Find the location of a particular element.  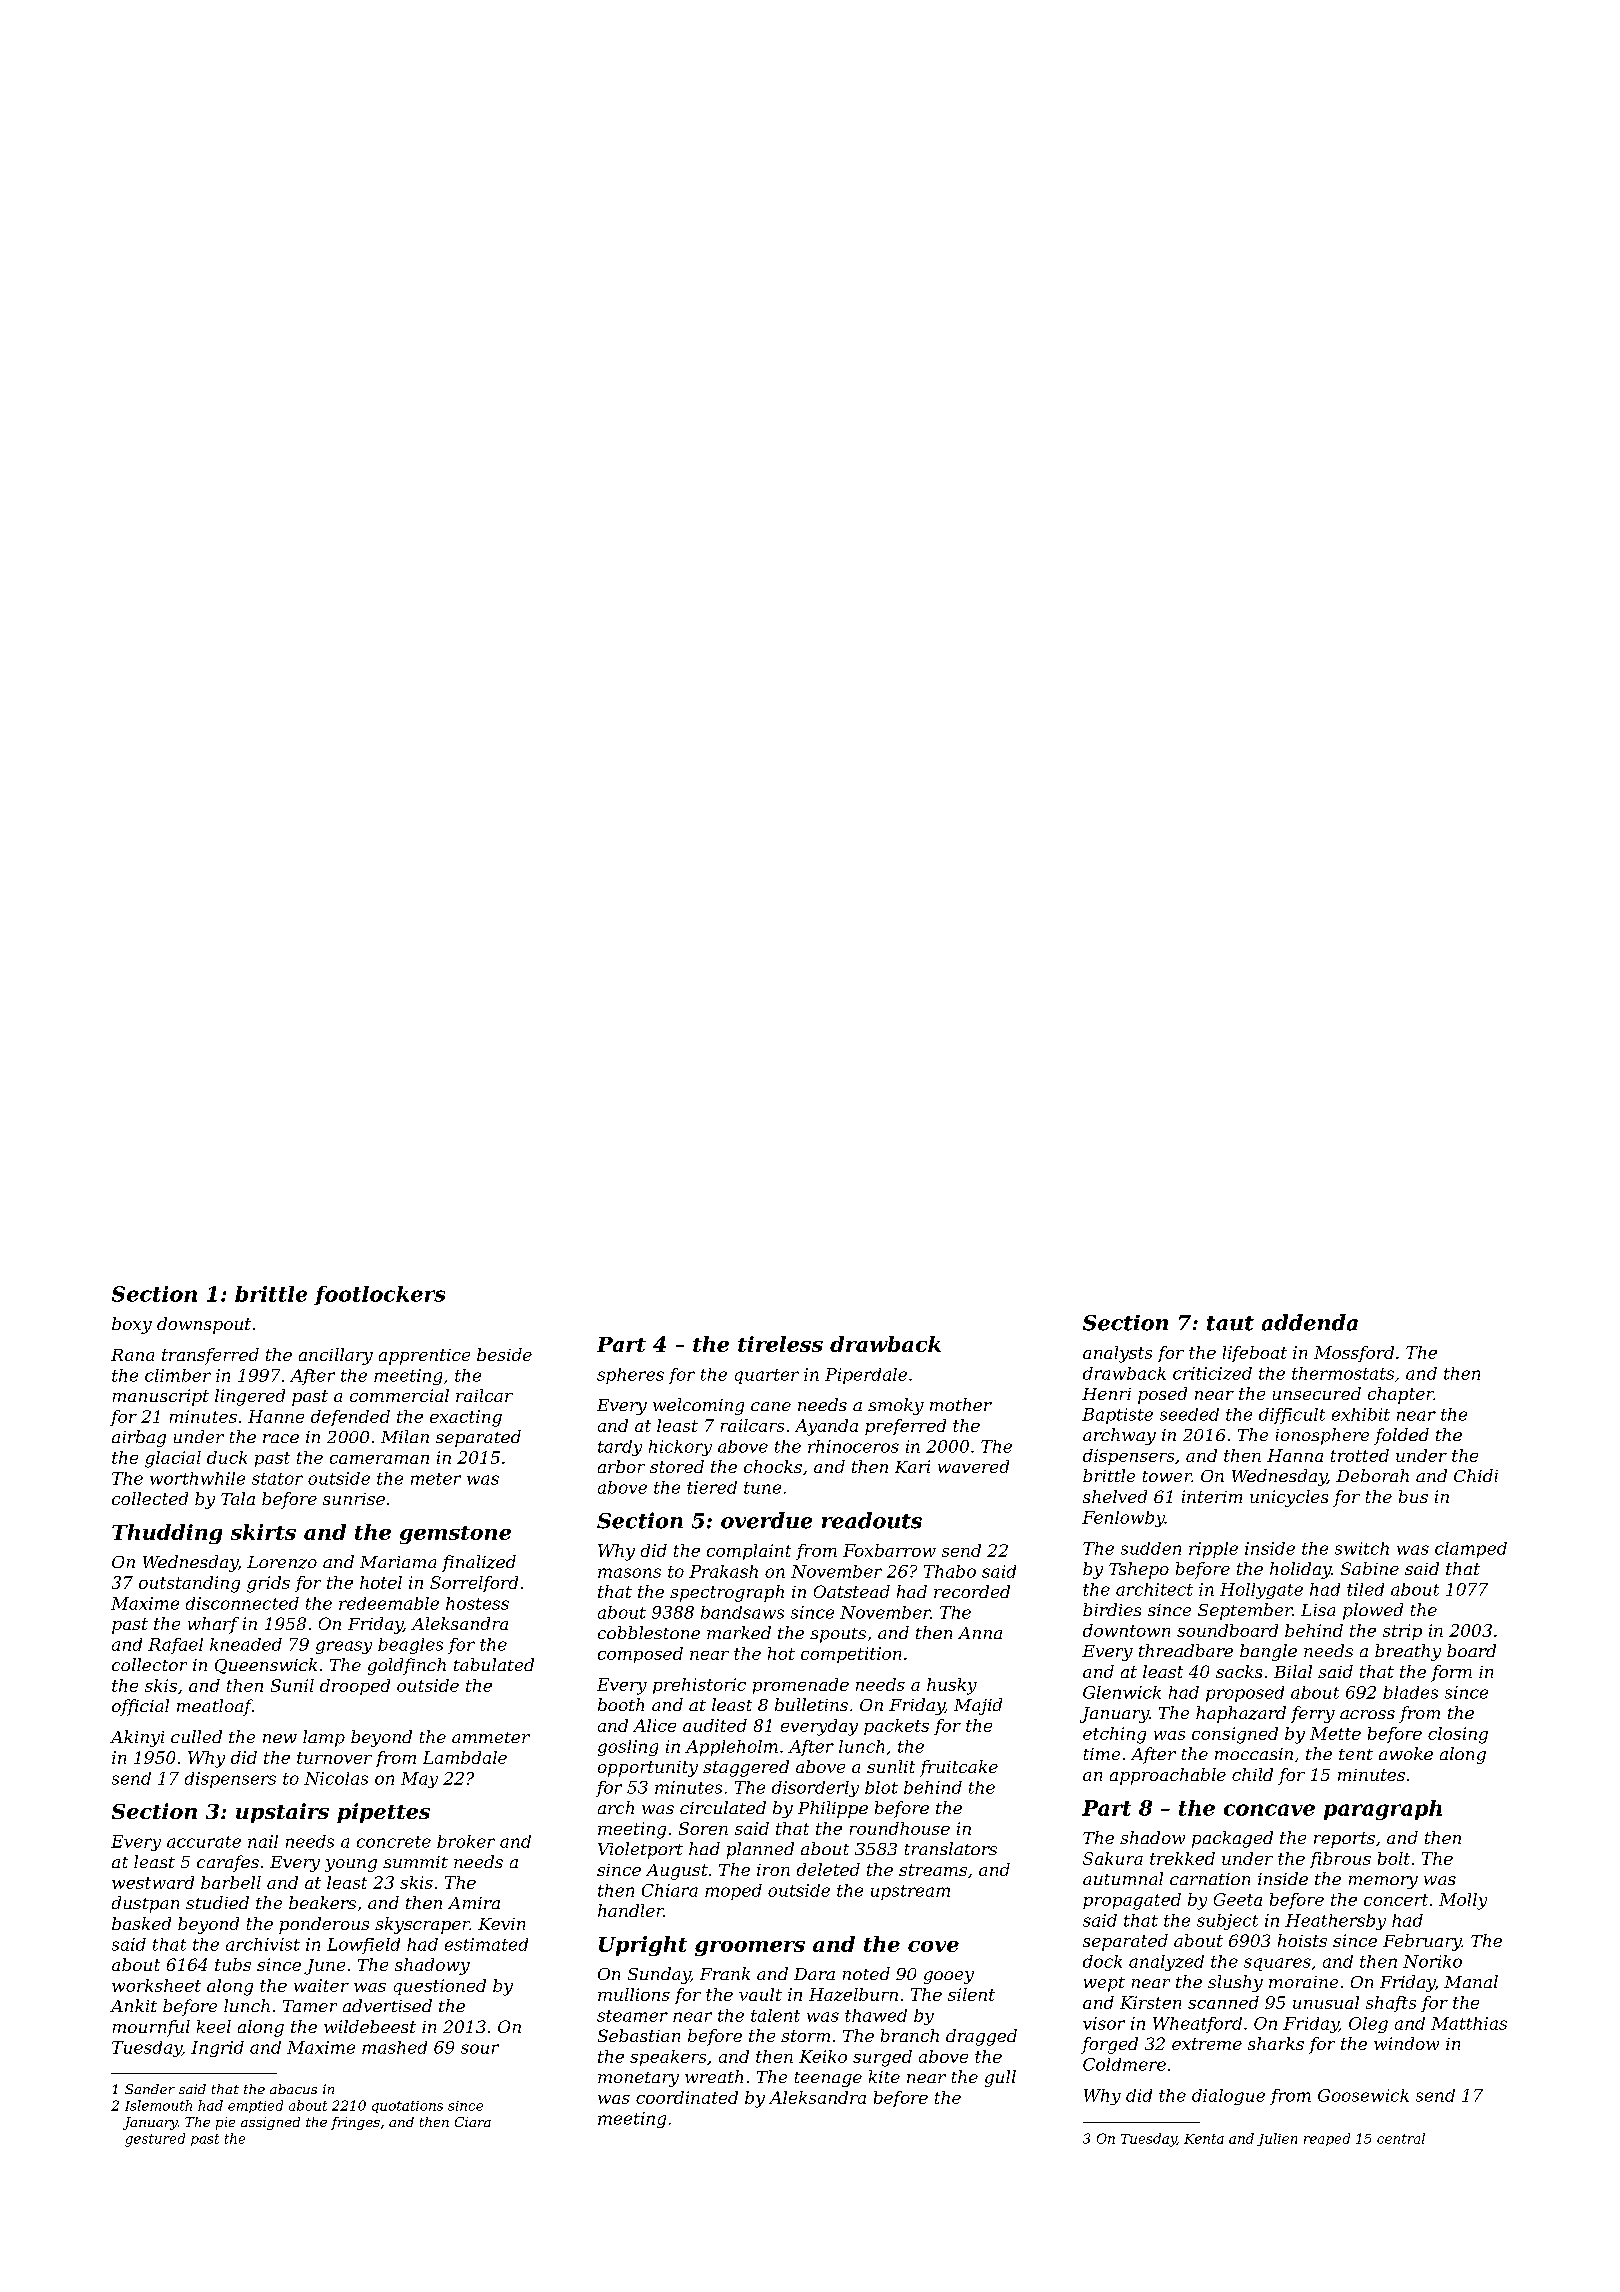

Soren is located at coordinates (703, 1828).
